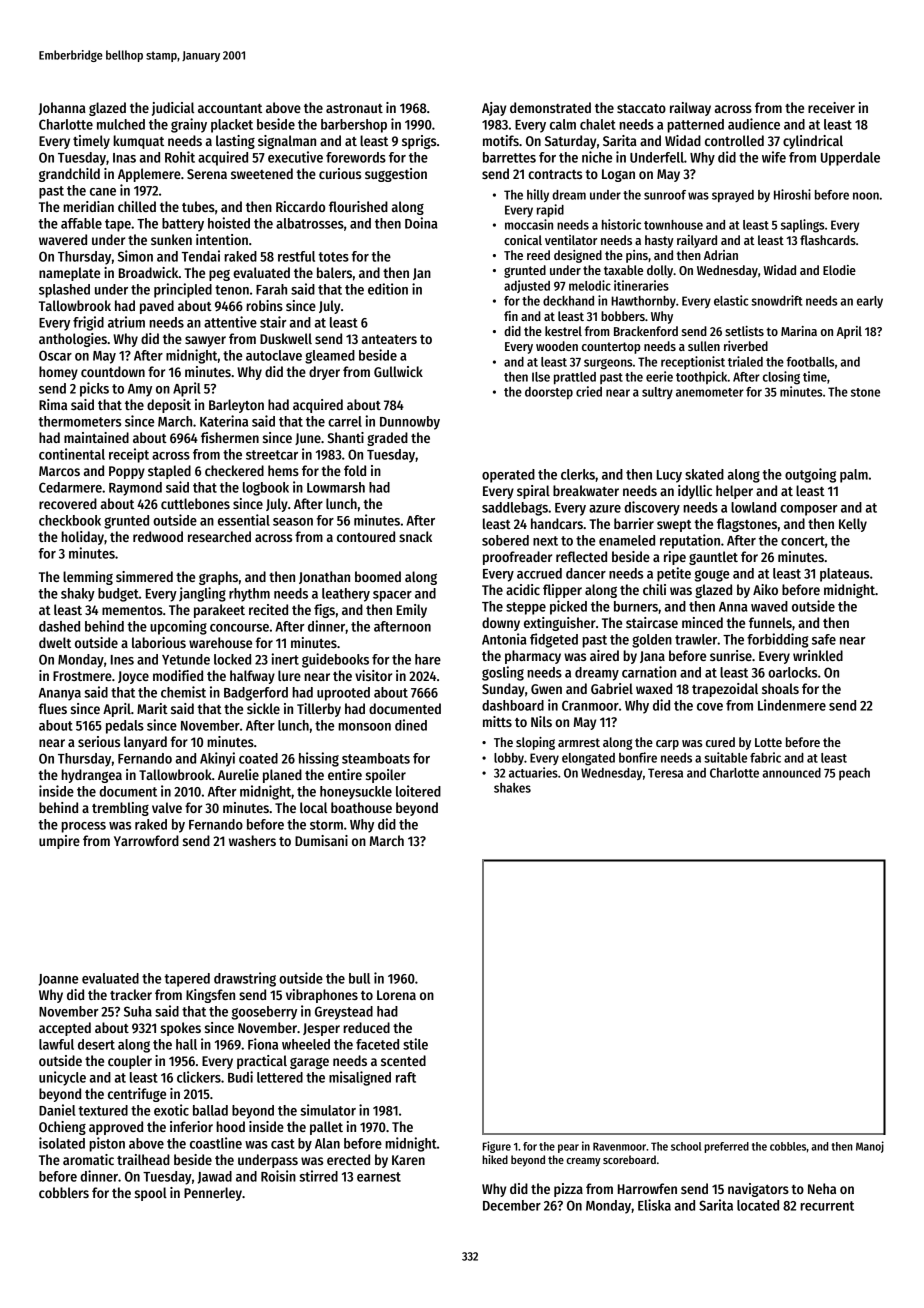  What do you see at coordinates (88, 578) in the document?
I see `lemming` at bounding box center [88, 578].
